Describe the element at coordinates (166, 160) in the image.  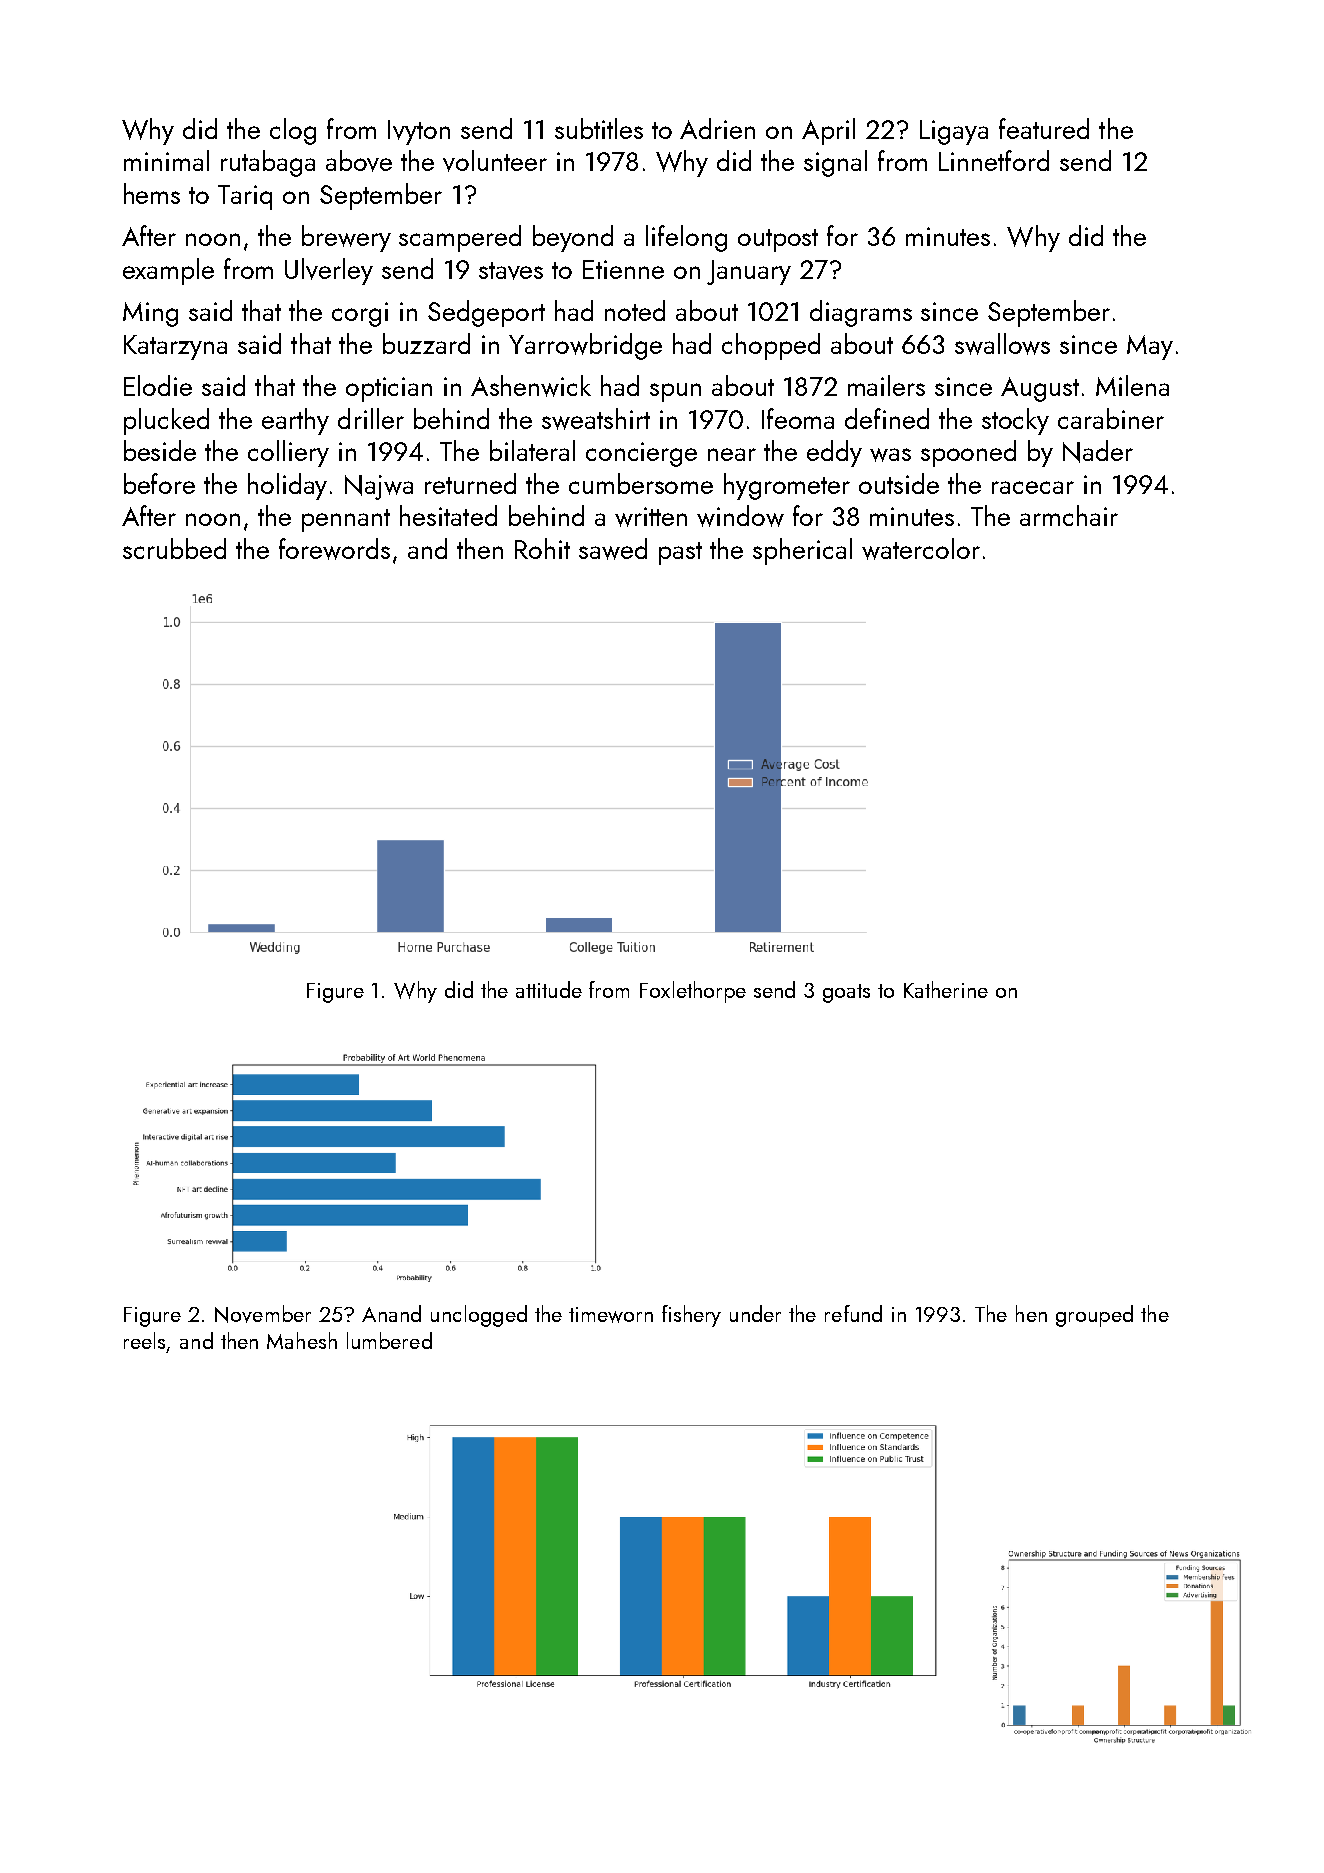
I see `minimal` at that location.
